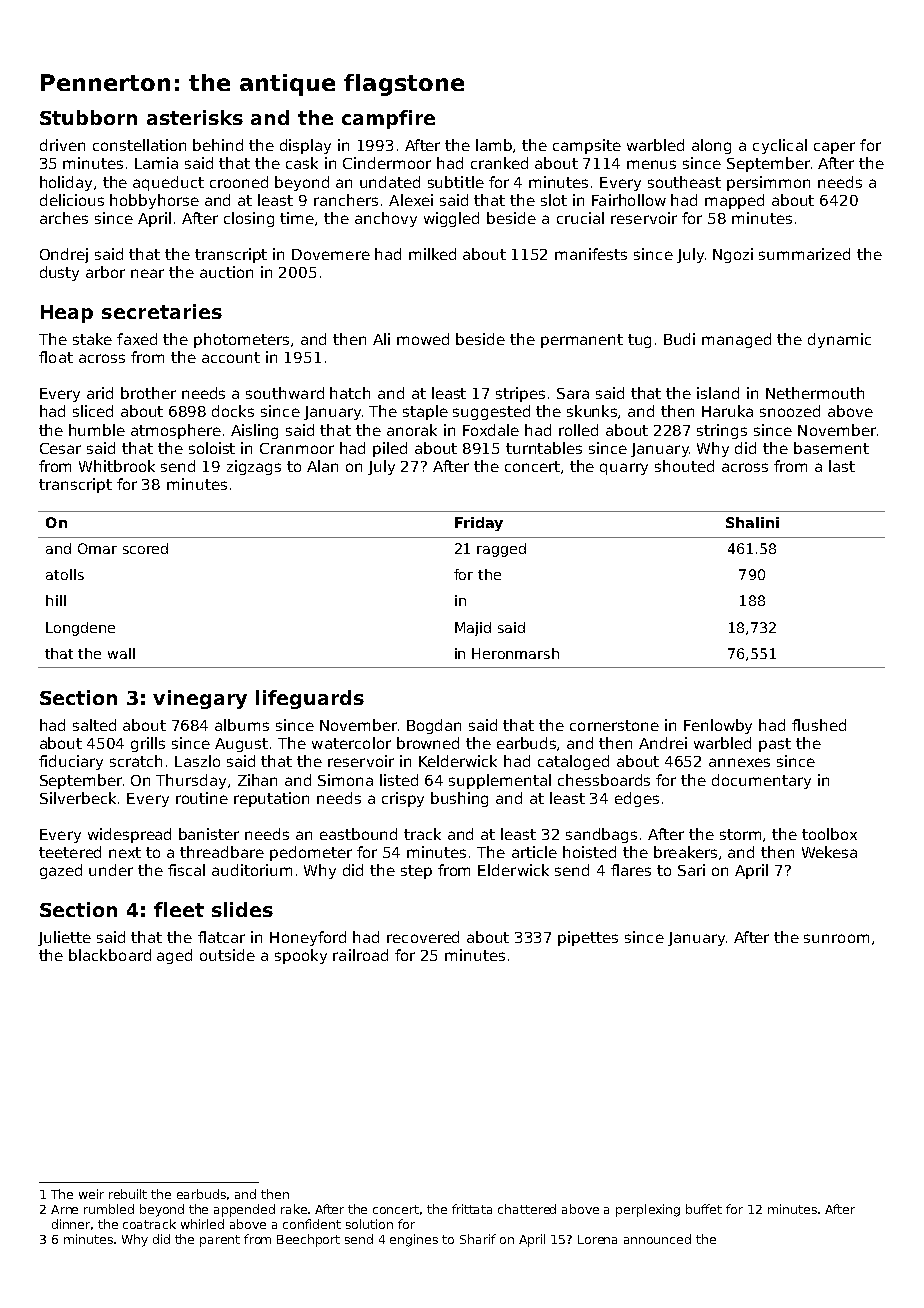 The image size is (924, 1308). What do you see at coordinates (88, 117) in the image?
I see `Stubborn` at bounding box center [88, 117].
